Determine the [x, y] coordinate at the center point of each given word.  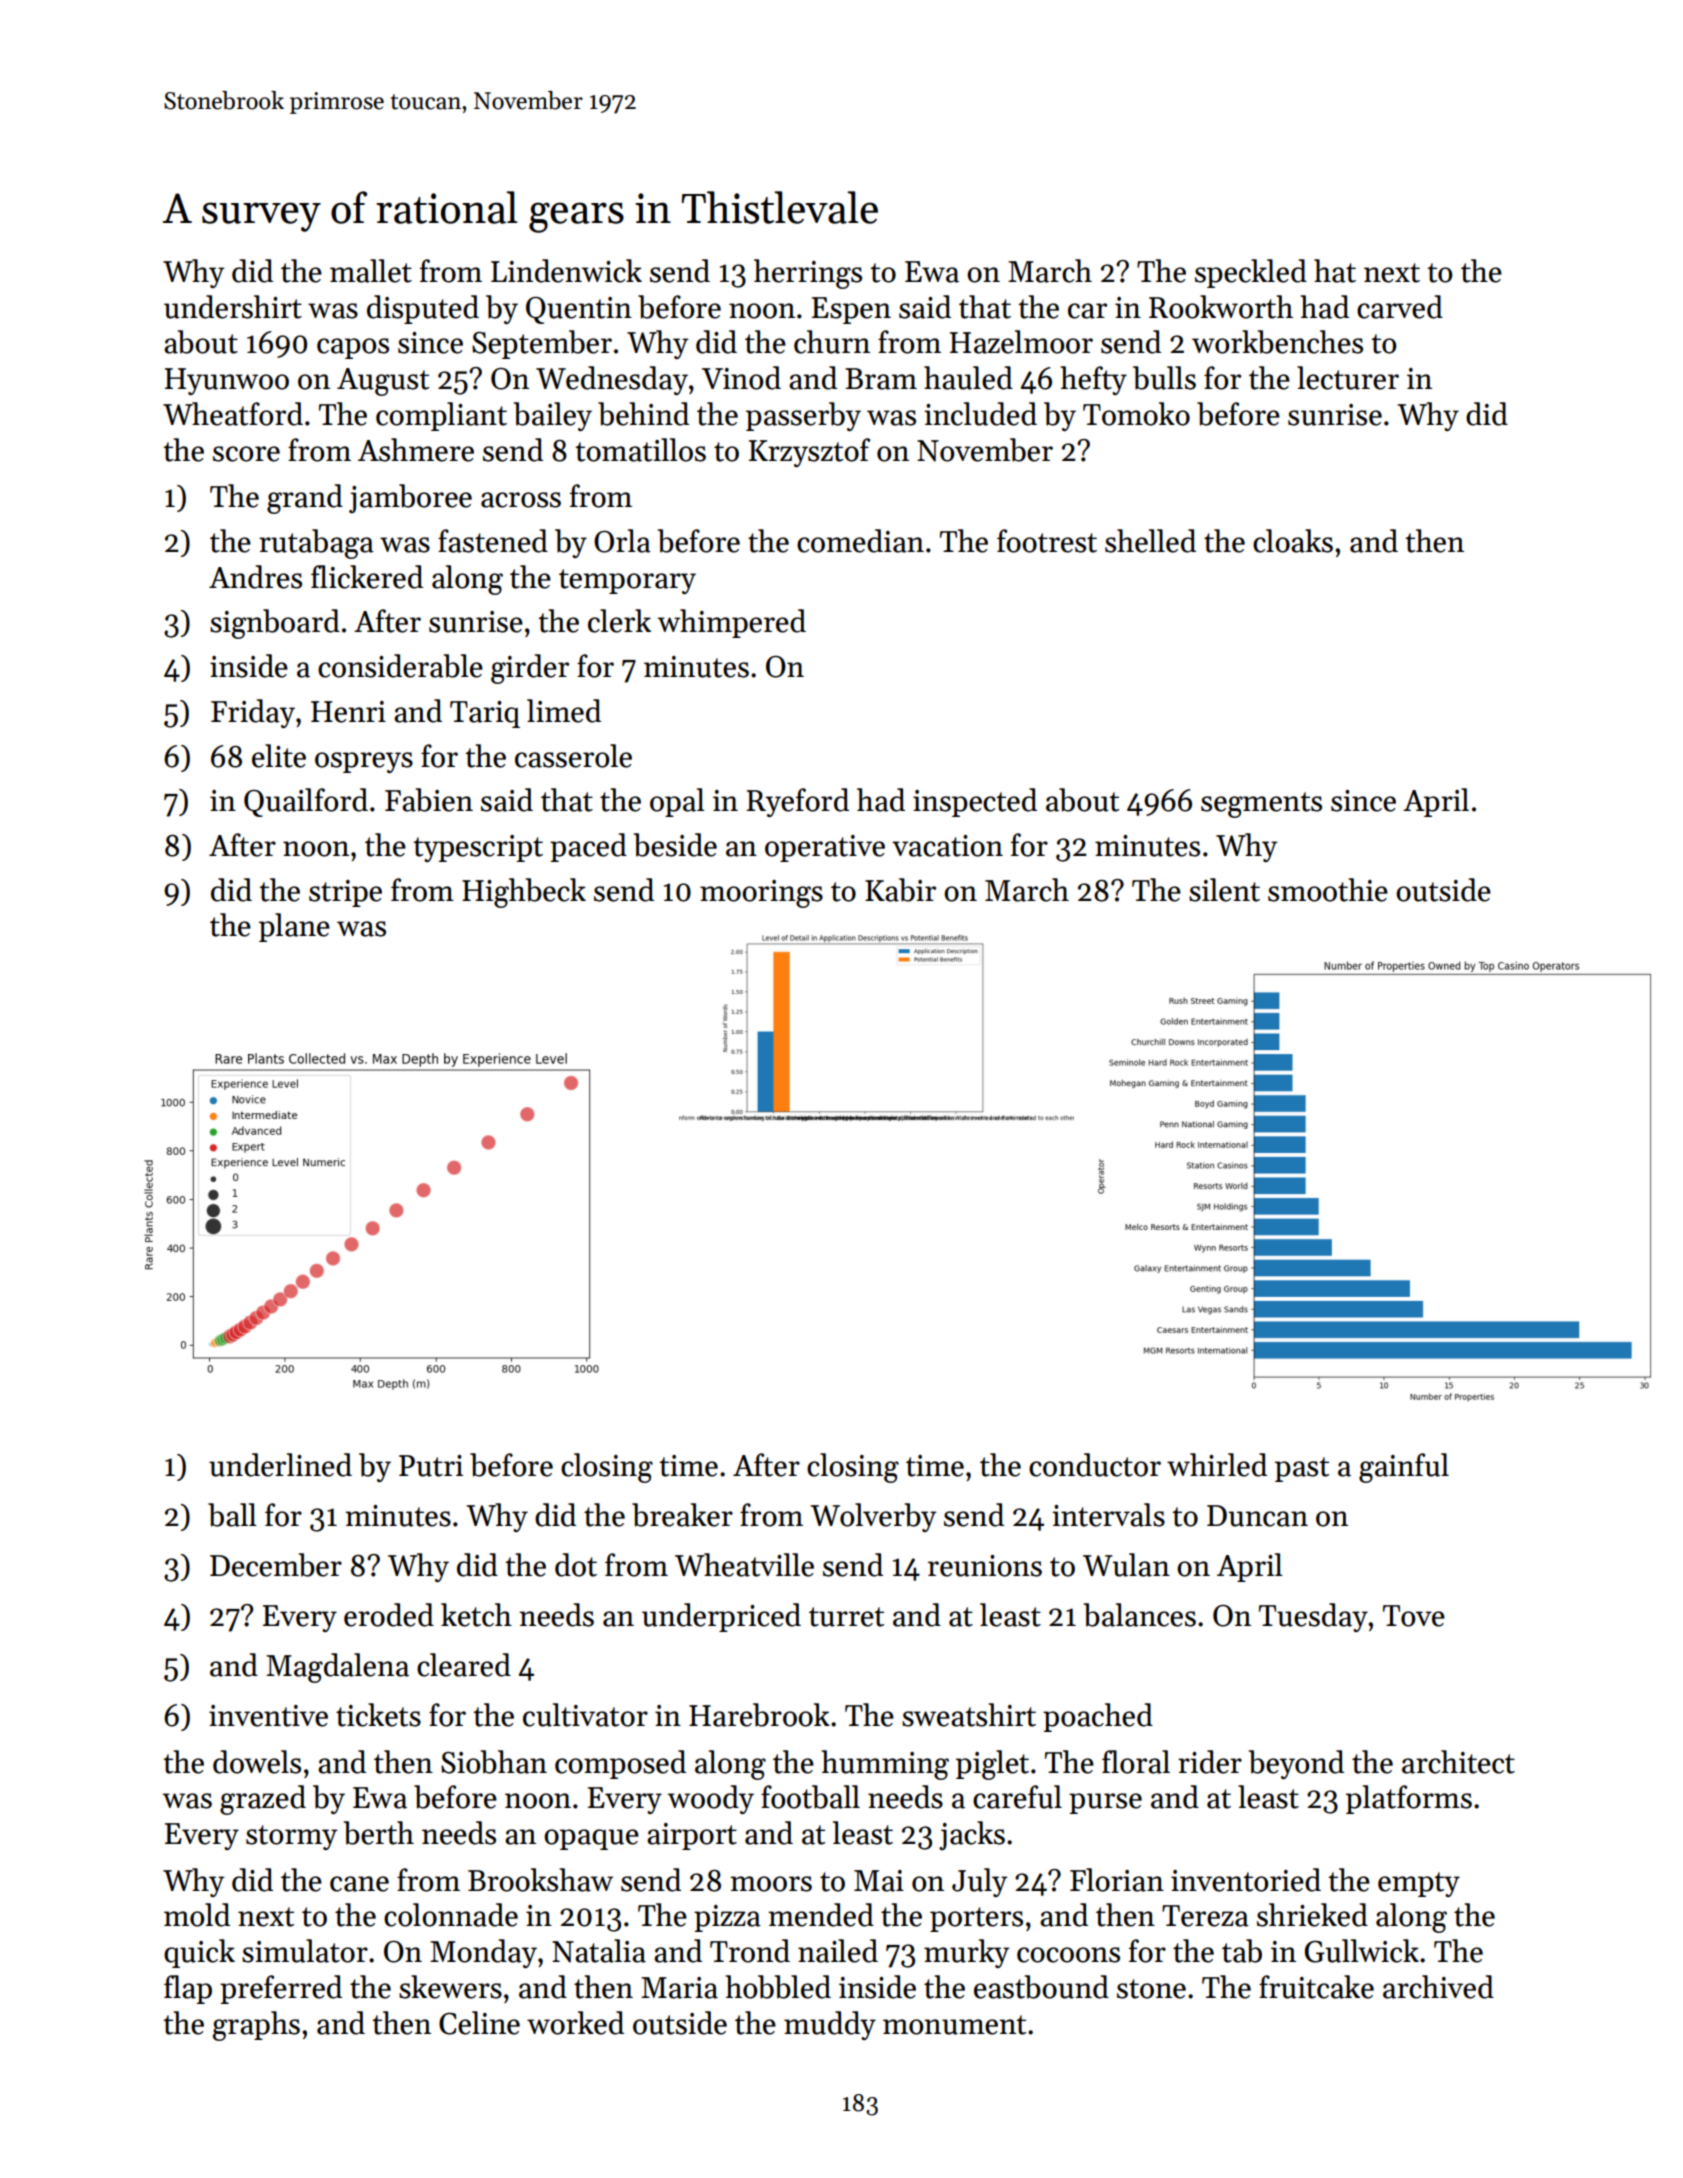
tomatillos [640, 450]
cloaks [1293, 541]
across [521, 500]
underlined [280, 1465]
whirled [1217, 1465]
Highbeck [524, 893]
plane [294, 927]
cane [359, 1884]
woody [710, 1799]
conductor [1095, 1465]
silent [1224, 890]
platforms [1409, 1799]
